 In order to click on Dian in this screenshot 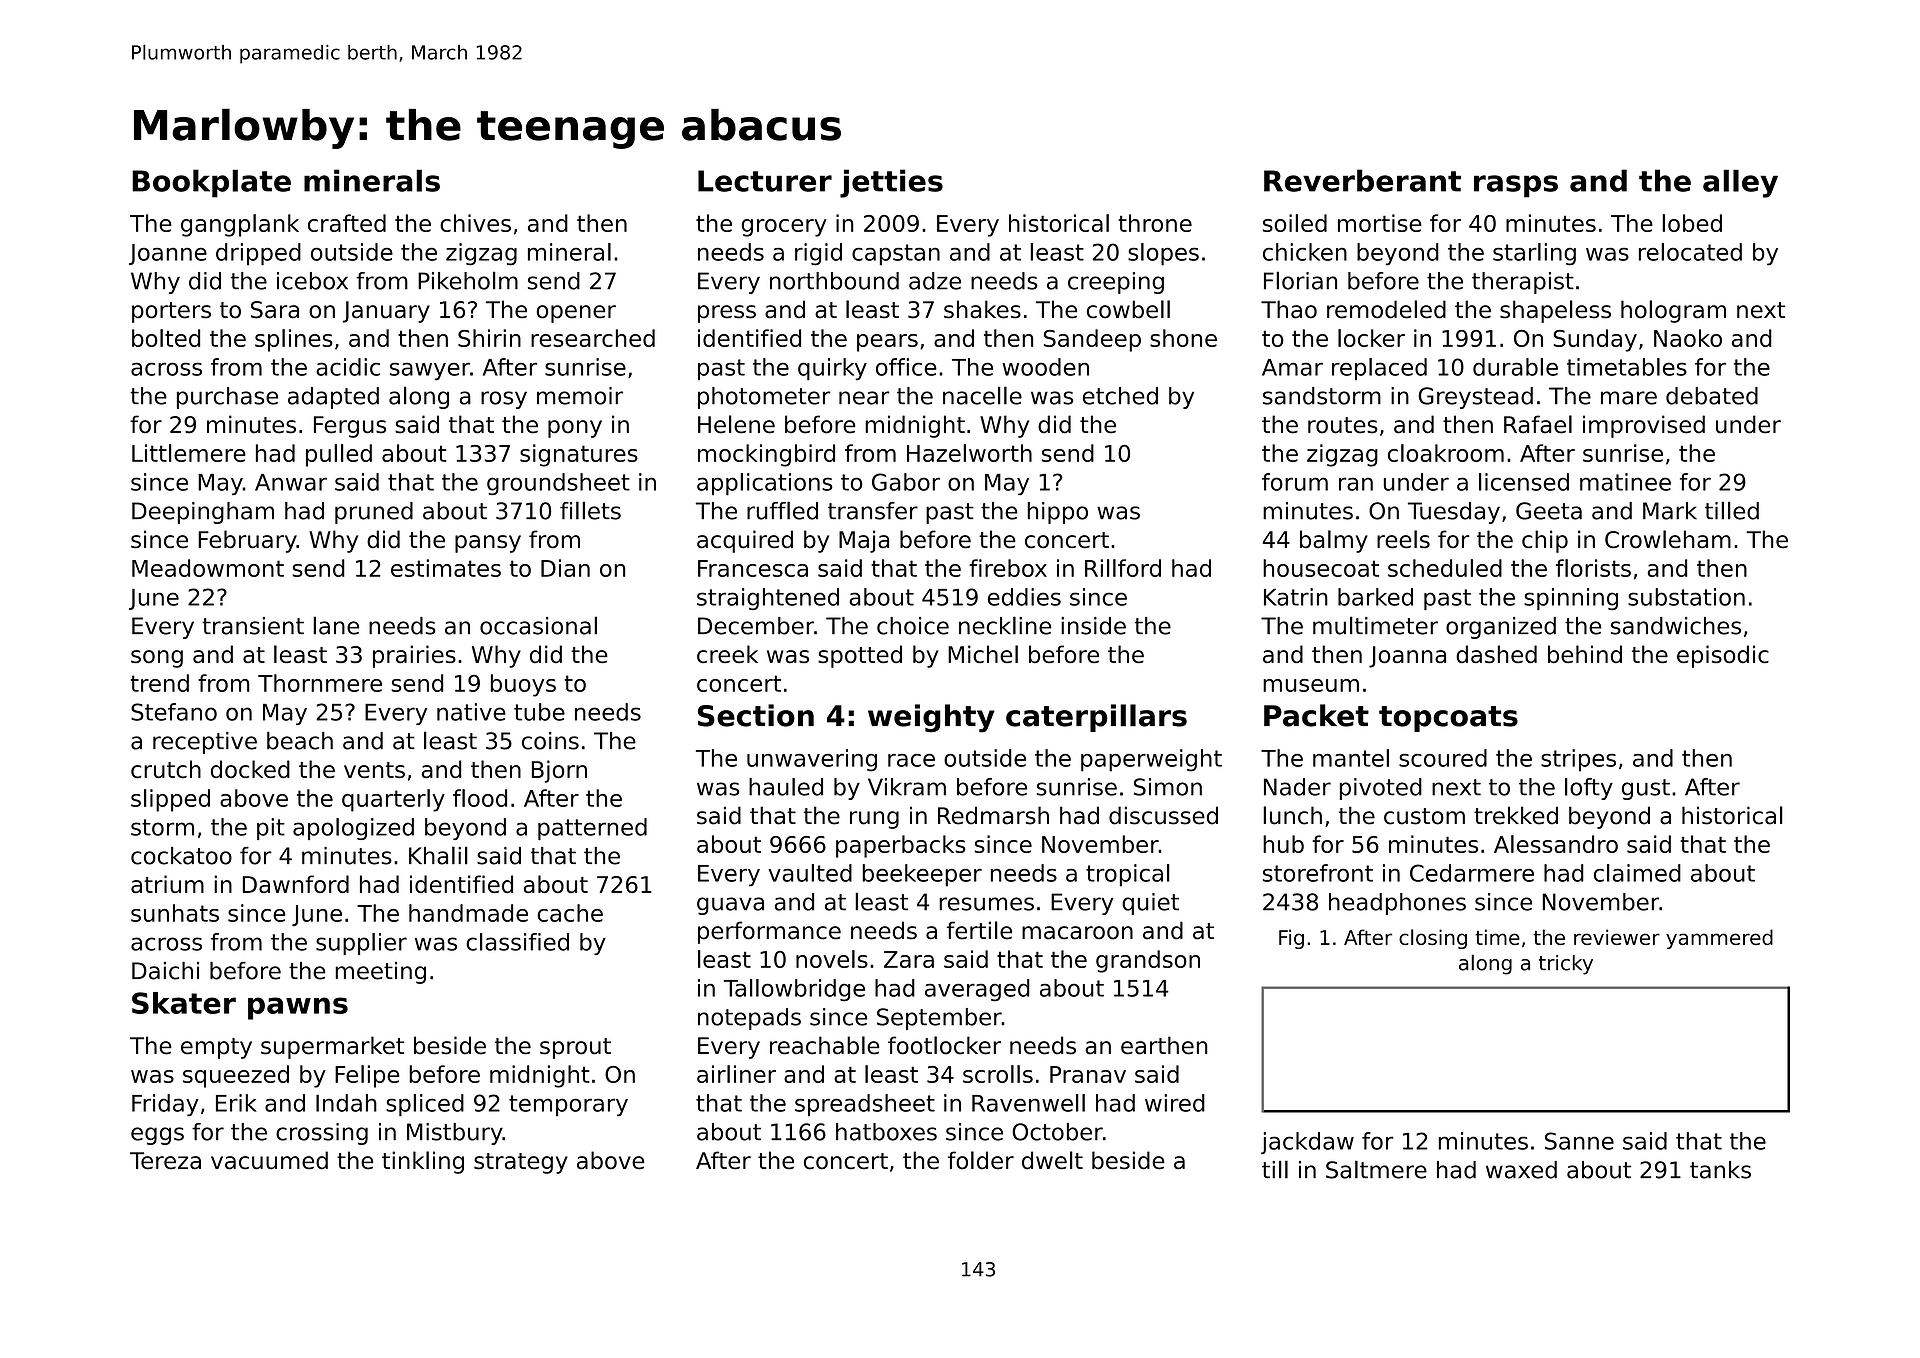, I will do `click(565, 568)`.
